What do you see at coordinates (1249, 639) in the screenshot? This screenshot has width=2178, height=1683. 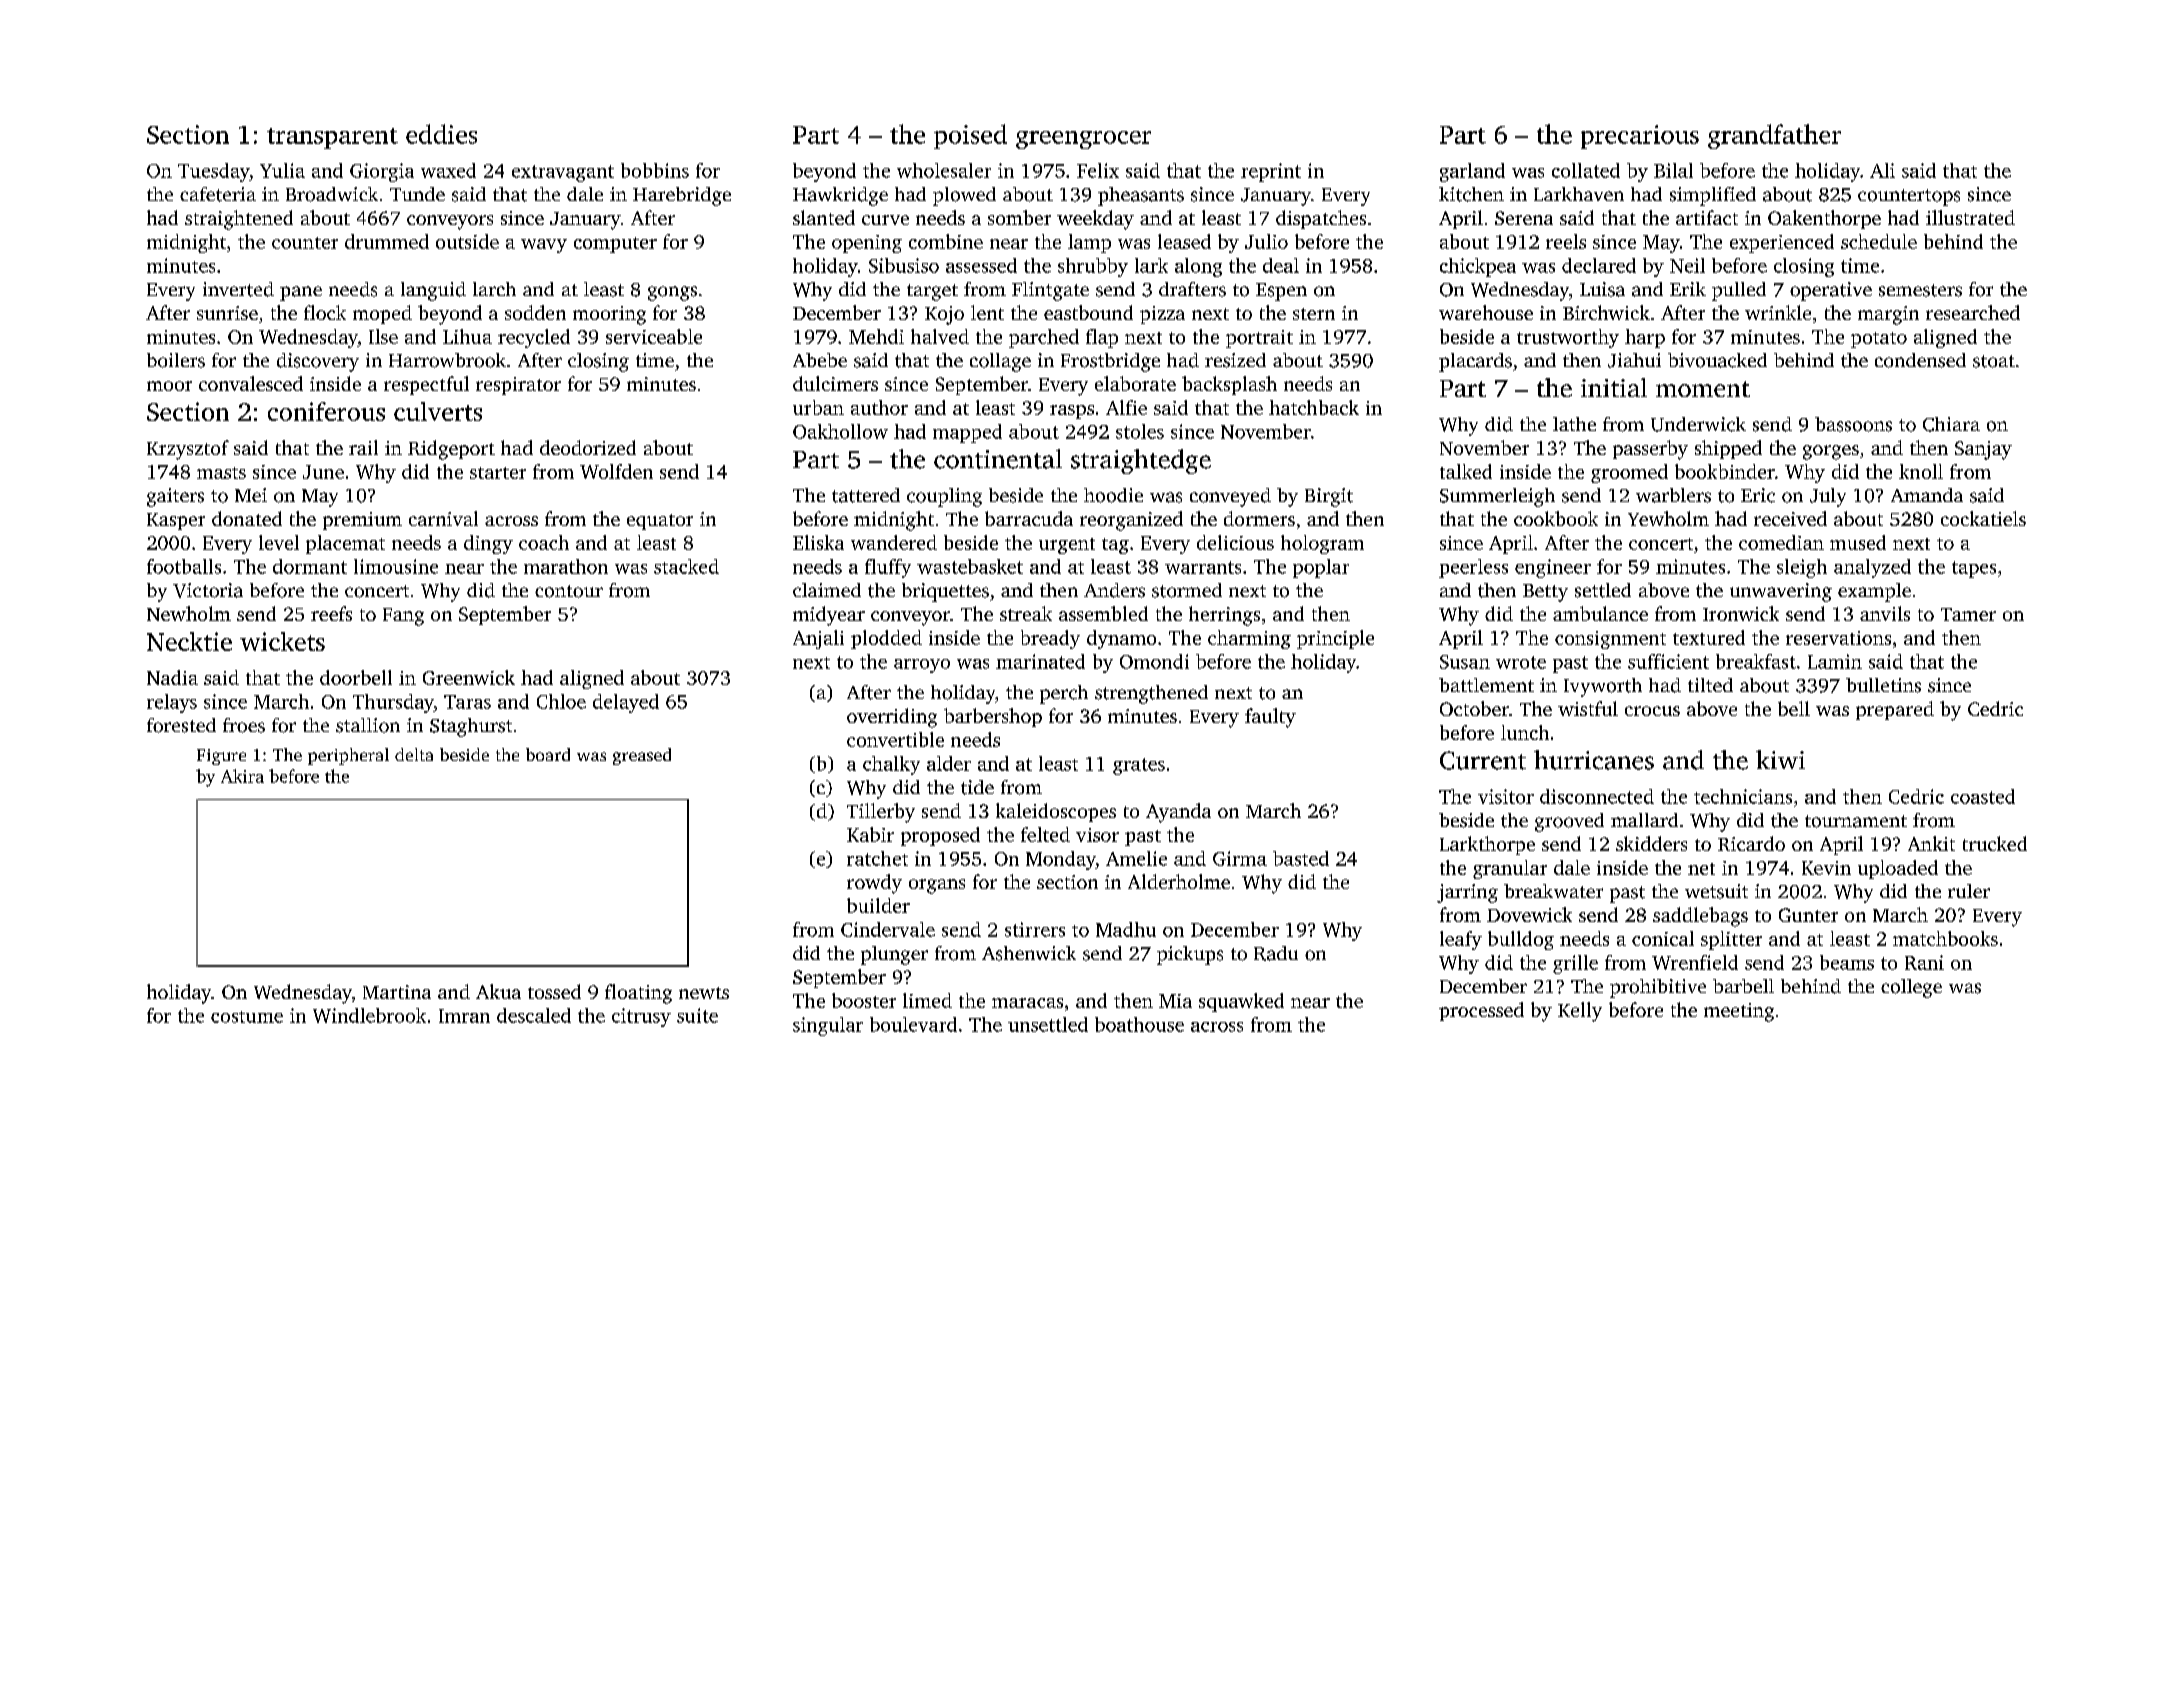 I see `charming` at bounding box center [1249, 639].
